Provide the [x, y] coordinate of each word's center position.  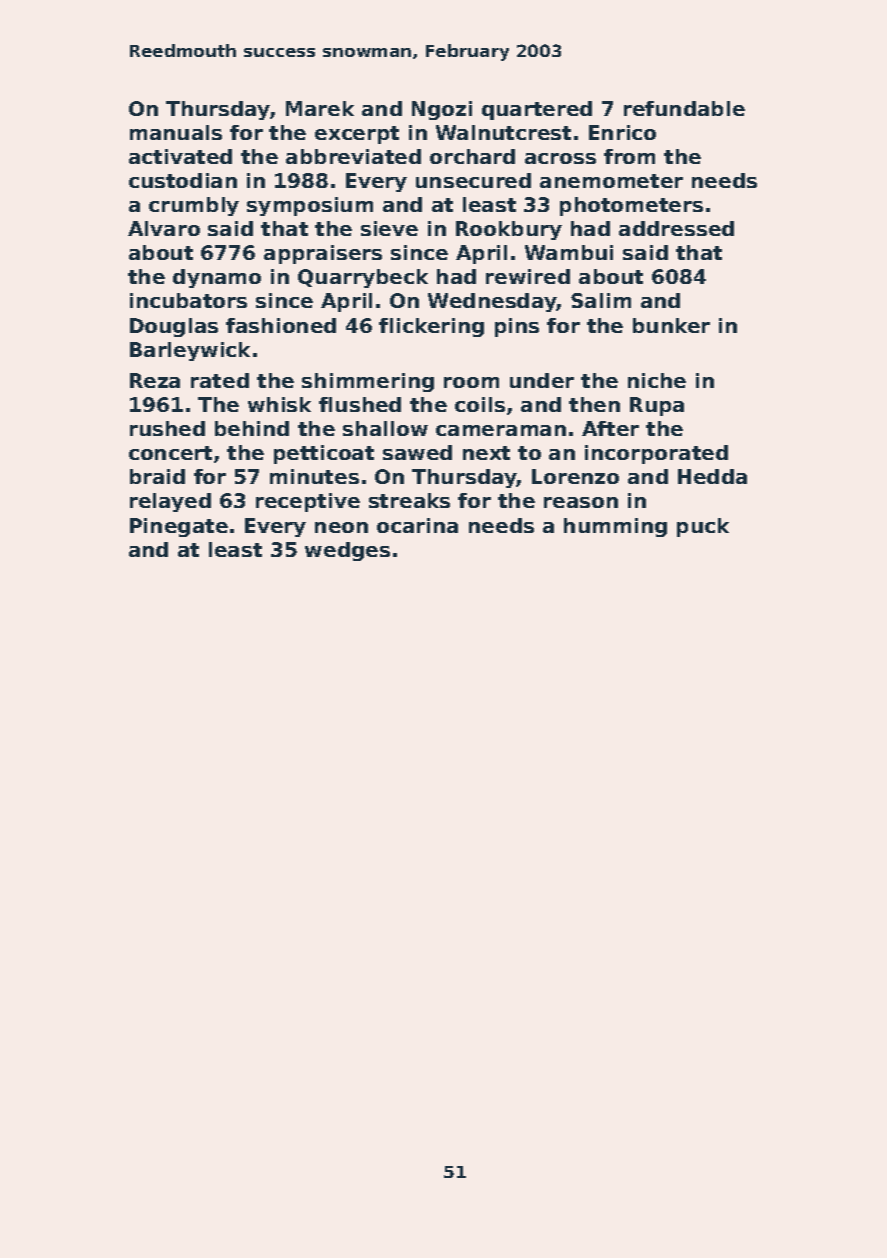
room [471, 382]
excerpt [357, 135]
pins [517, 327]
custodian [183, 180]
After [610, 428]
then [594, 404]
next [486, 453]
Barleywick [190, 351]
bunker [671, 325]
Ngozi [442, 110]
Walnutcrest [503, 132]
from [629, 156]
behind [252, 428]
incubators [188, 300]
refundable [684, 108]
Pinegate [179, 527]
